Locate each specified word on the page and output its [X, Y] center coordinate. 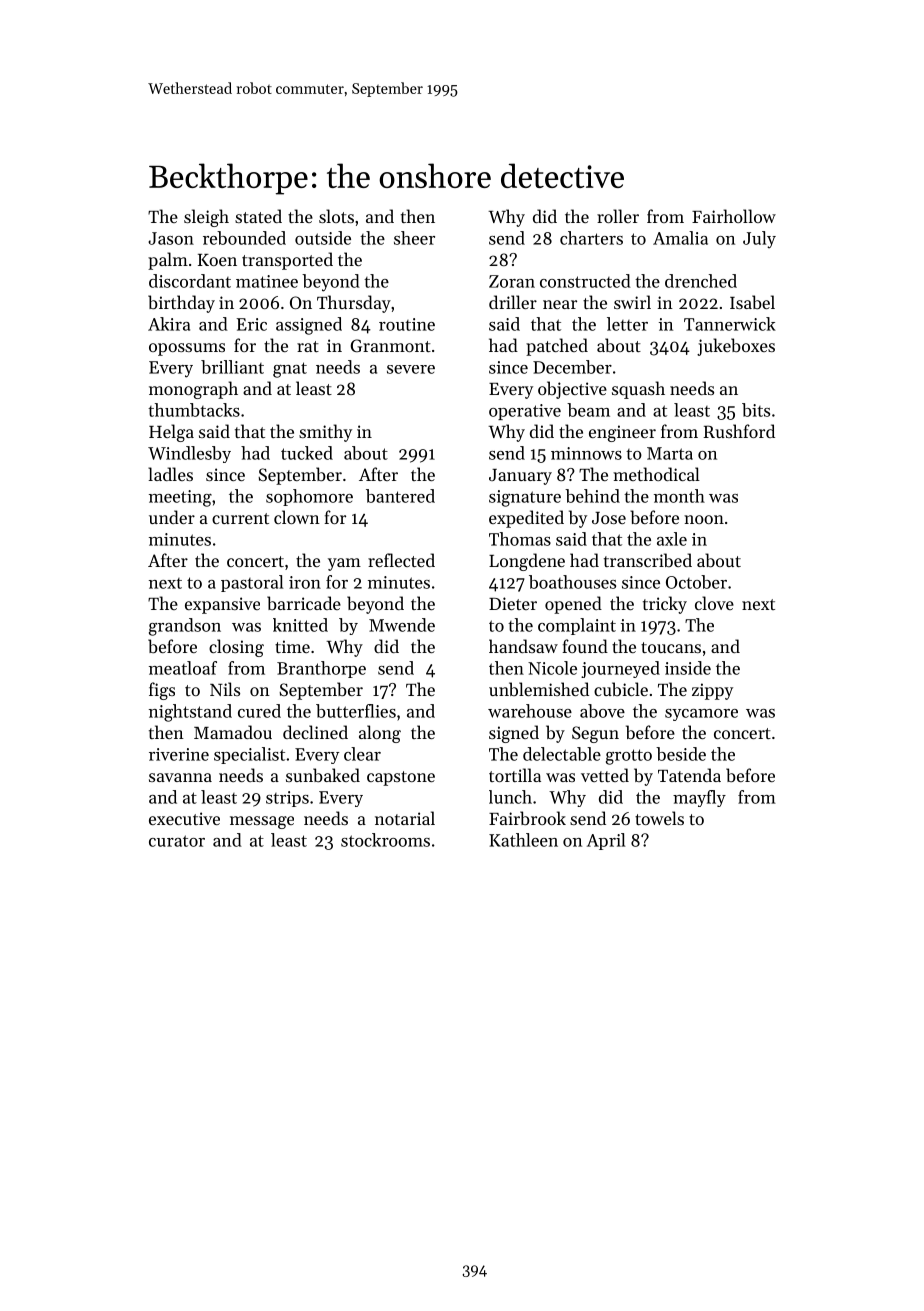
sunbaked [323, 775]
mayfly [699, 798]
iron [305, 582]
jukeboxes [736, 347]
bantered [400, 496]
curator [177, 841]
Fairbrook [527, 818]
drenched [701, 281]
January [520, 477]
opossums [187, 349]
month [679, 496]
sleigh [206, 218]
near [560, 304]
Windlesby [189, 454]
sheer [414, 238]
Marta [670, 453]
